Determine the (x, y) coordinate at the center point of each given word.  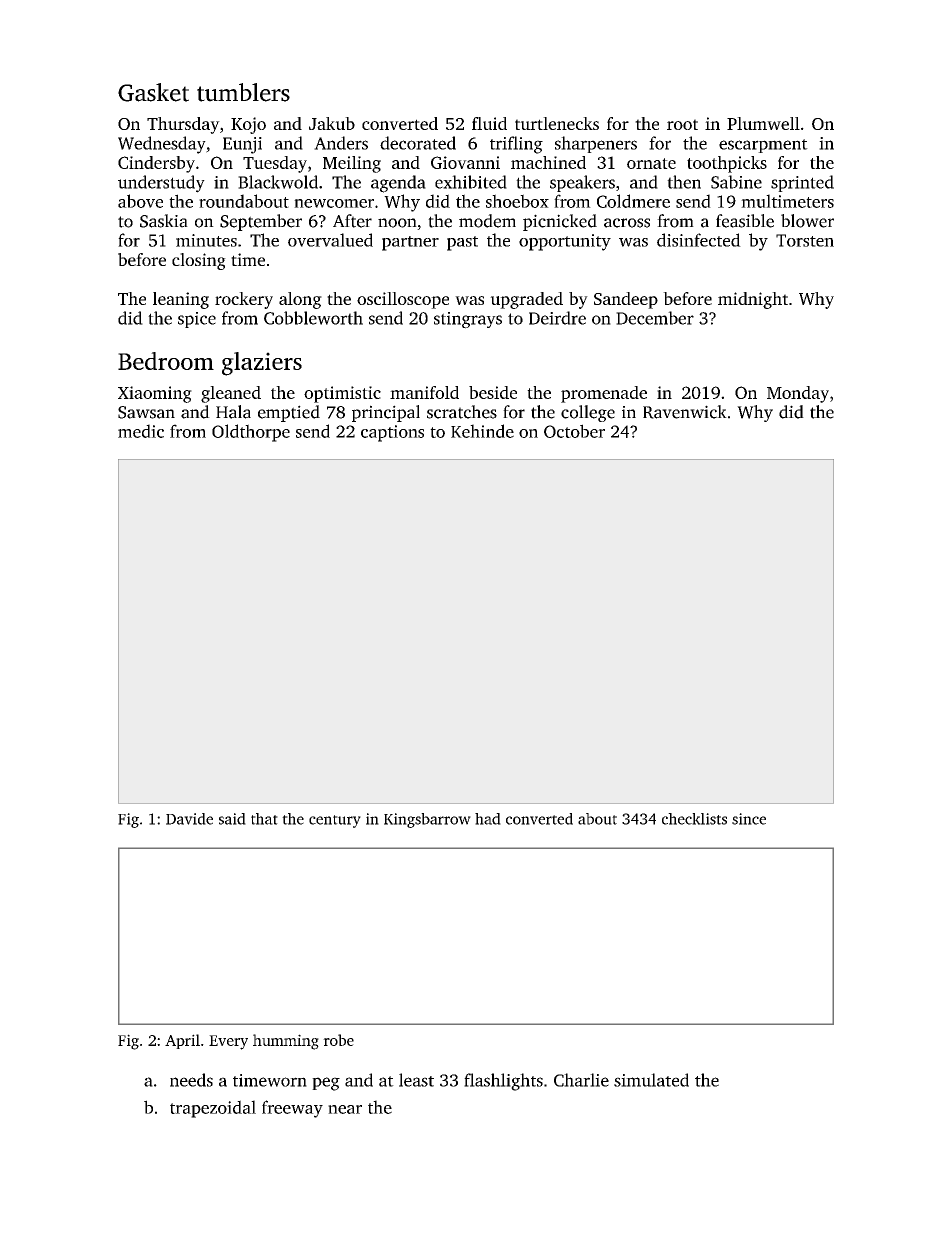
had (488, 819)
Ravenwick (685, 412)
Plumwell (763, 123)
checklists (694, 819)
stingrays (468, 320)
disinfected (699, 240)
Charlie (581, 1080)
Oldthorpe (251, 433)
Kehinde (482, 431)
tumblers (243, 92)
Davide (189, 819)
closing (199, 261)
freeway (292, 1109)
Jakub (332, 123)
